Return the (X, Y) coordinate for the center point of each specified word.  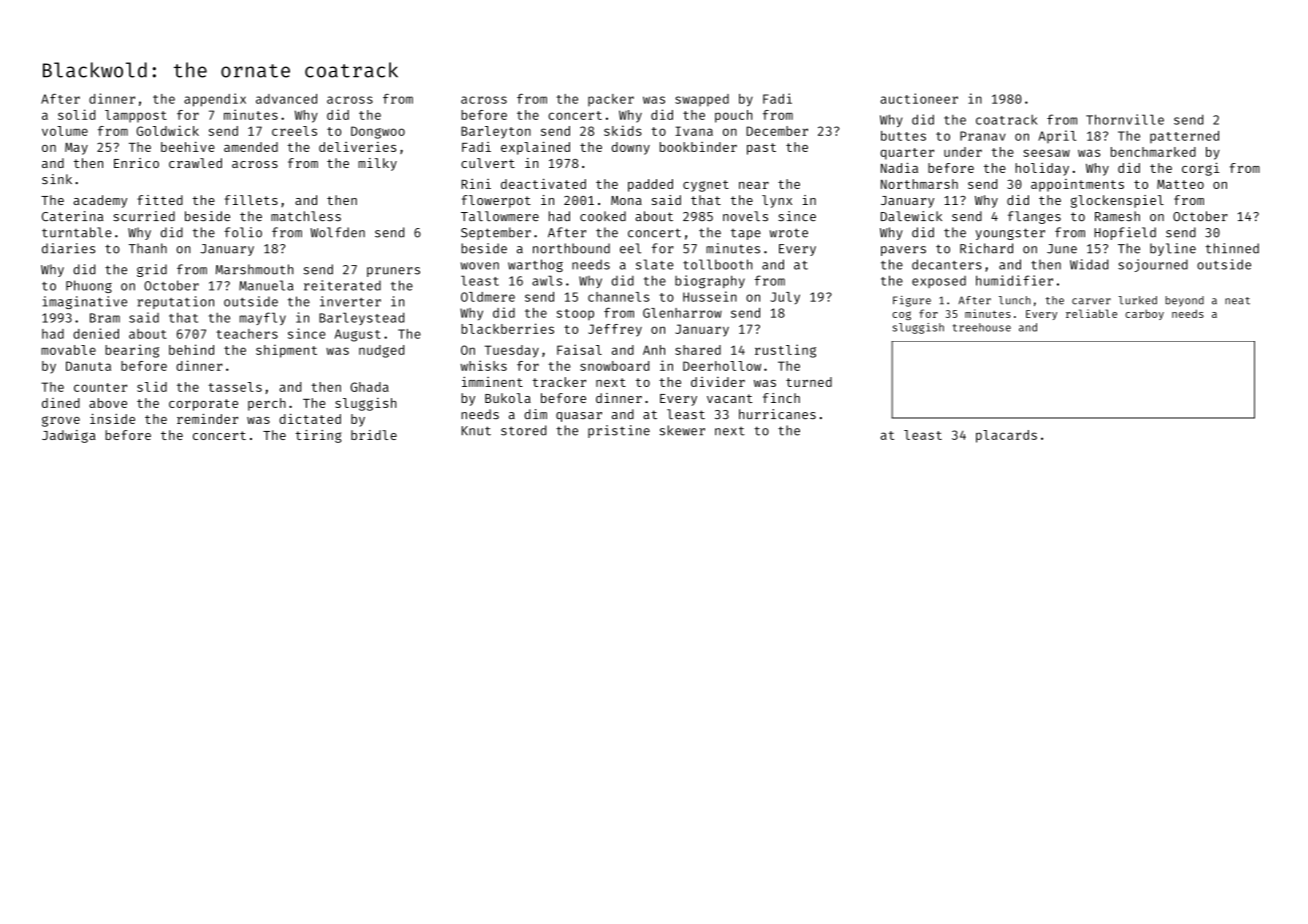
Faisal (579, 349)
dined (61, 403)
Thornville (1125, 119)
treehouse (982, 327)
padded (650, 185)
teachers (247, 334)
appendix (215, 100)
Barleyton (496, 132)
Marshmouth (254, 269)
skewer (682, 430)
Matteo (1180, 184)
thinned (1232, 248)
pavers (903, 251)
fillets (251, 200)
